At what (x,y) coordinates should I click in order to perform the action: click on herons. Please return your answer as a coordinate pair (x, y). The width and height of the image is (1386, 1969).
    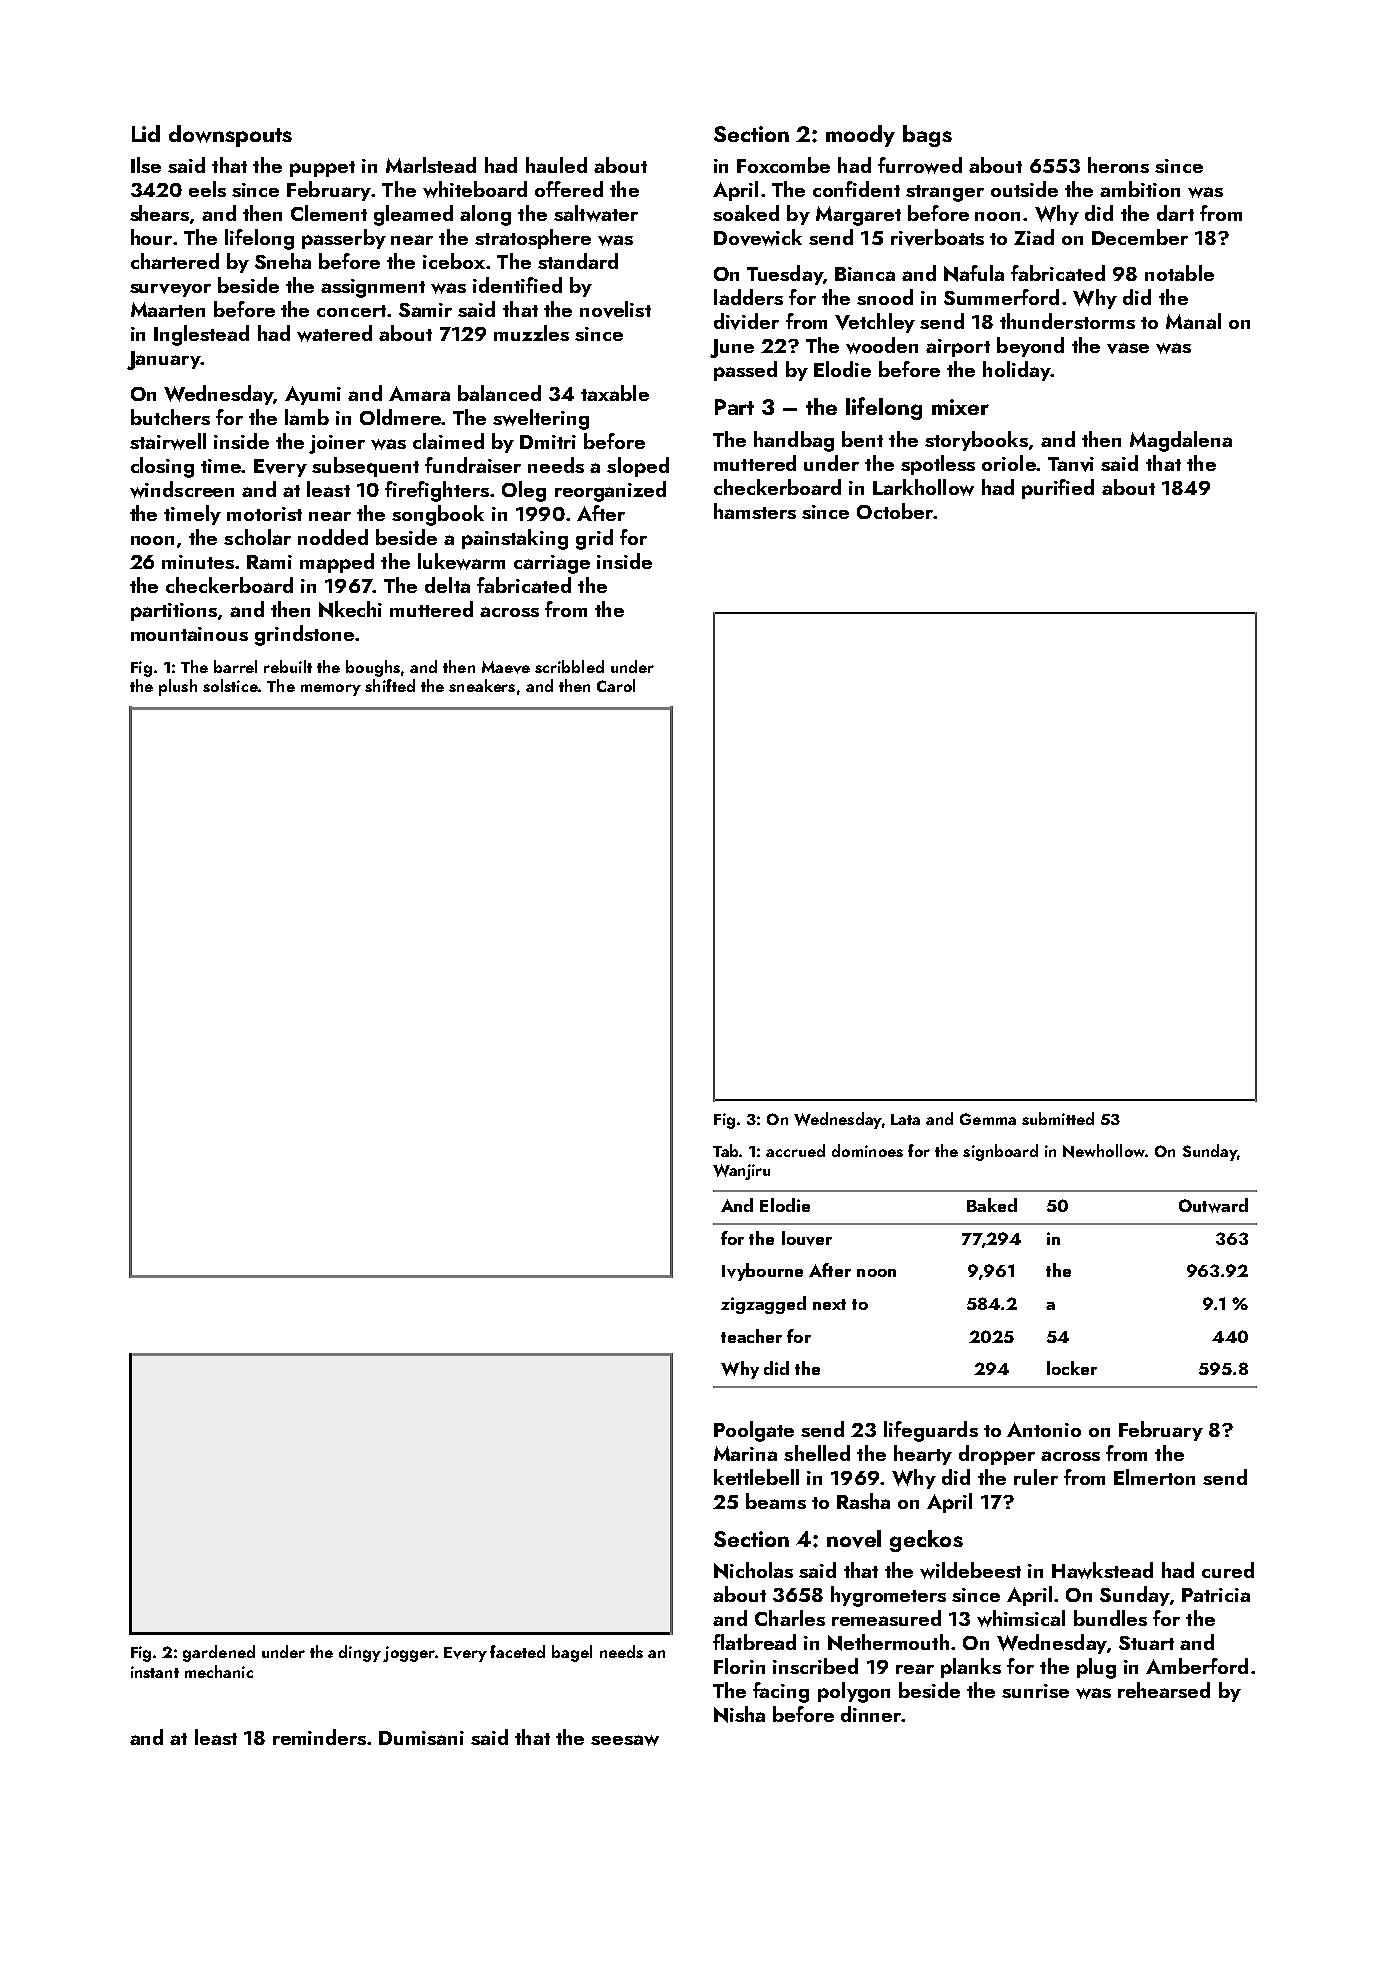
    Looking at the image, I should click on (1118, 165).
